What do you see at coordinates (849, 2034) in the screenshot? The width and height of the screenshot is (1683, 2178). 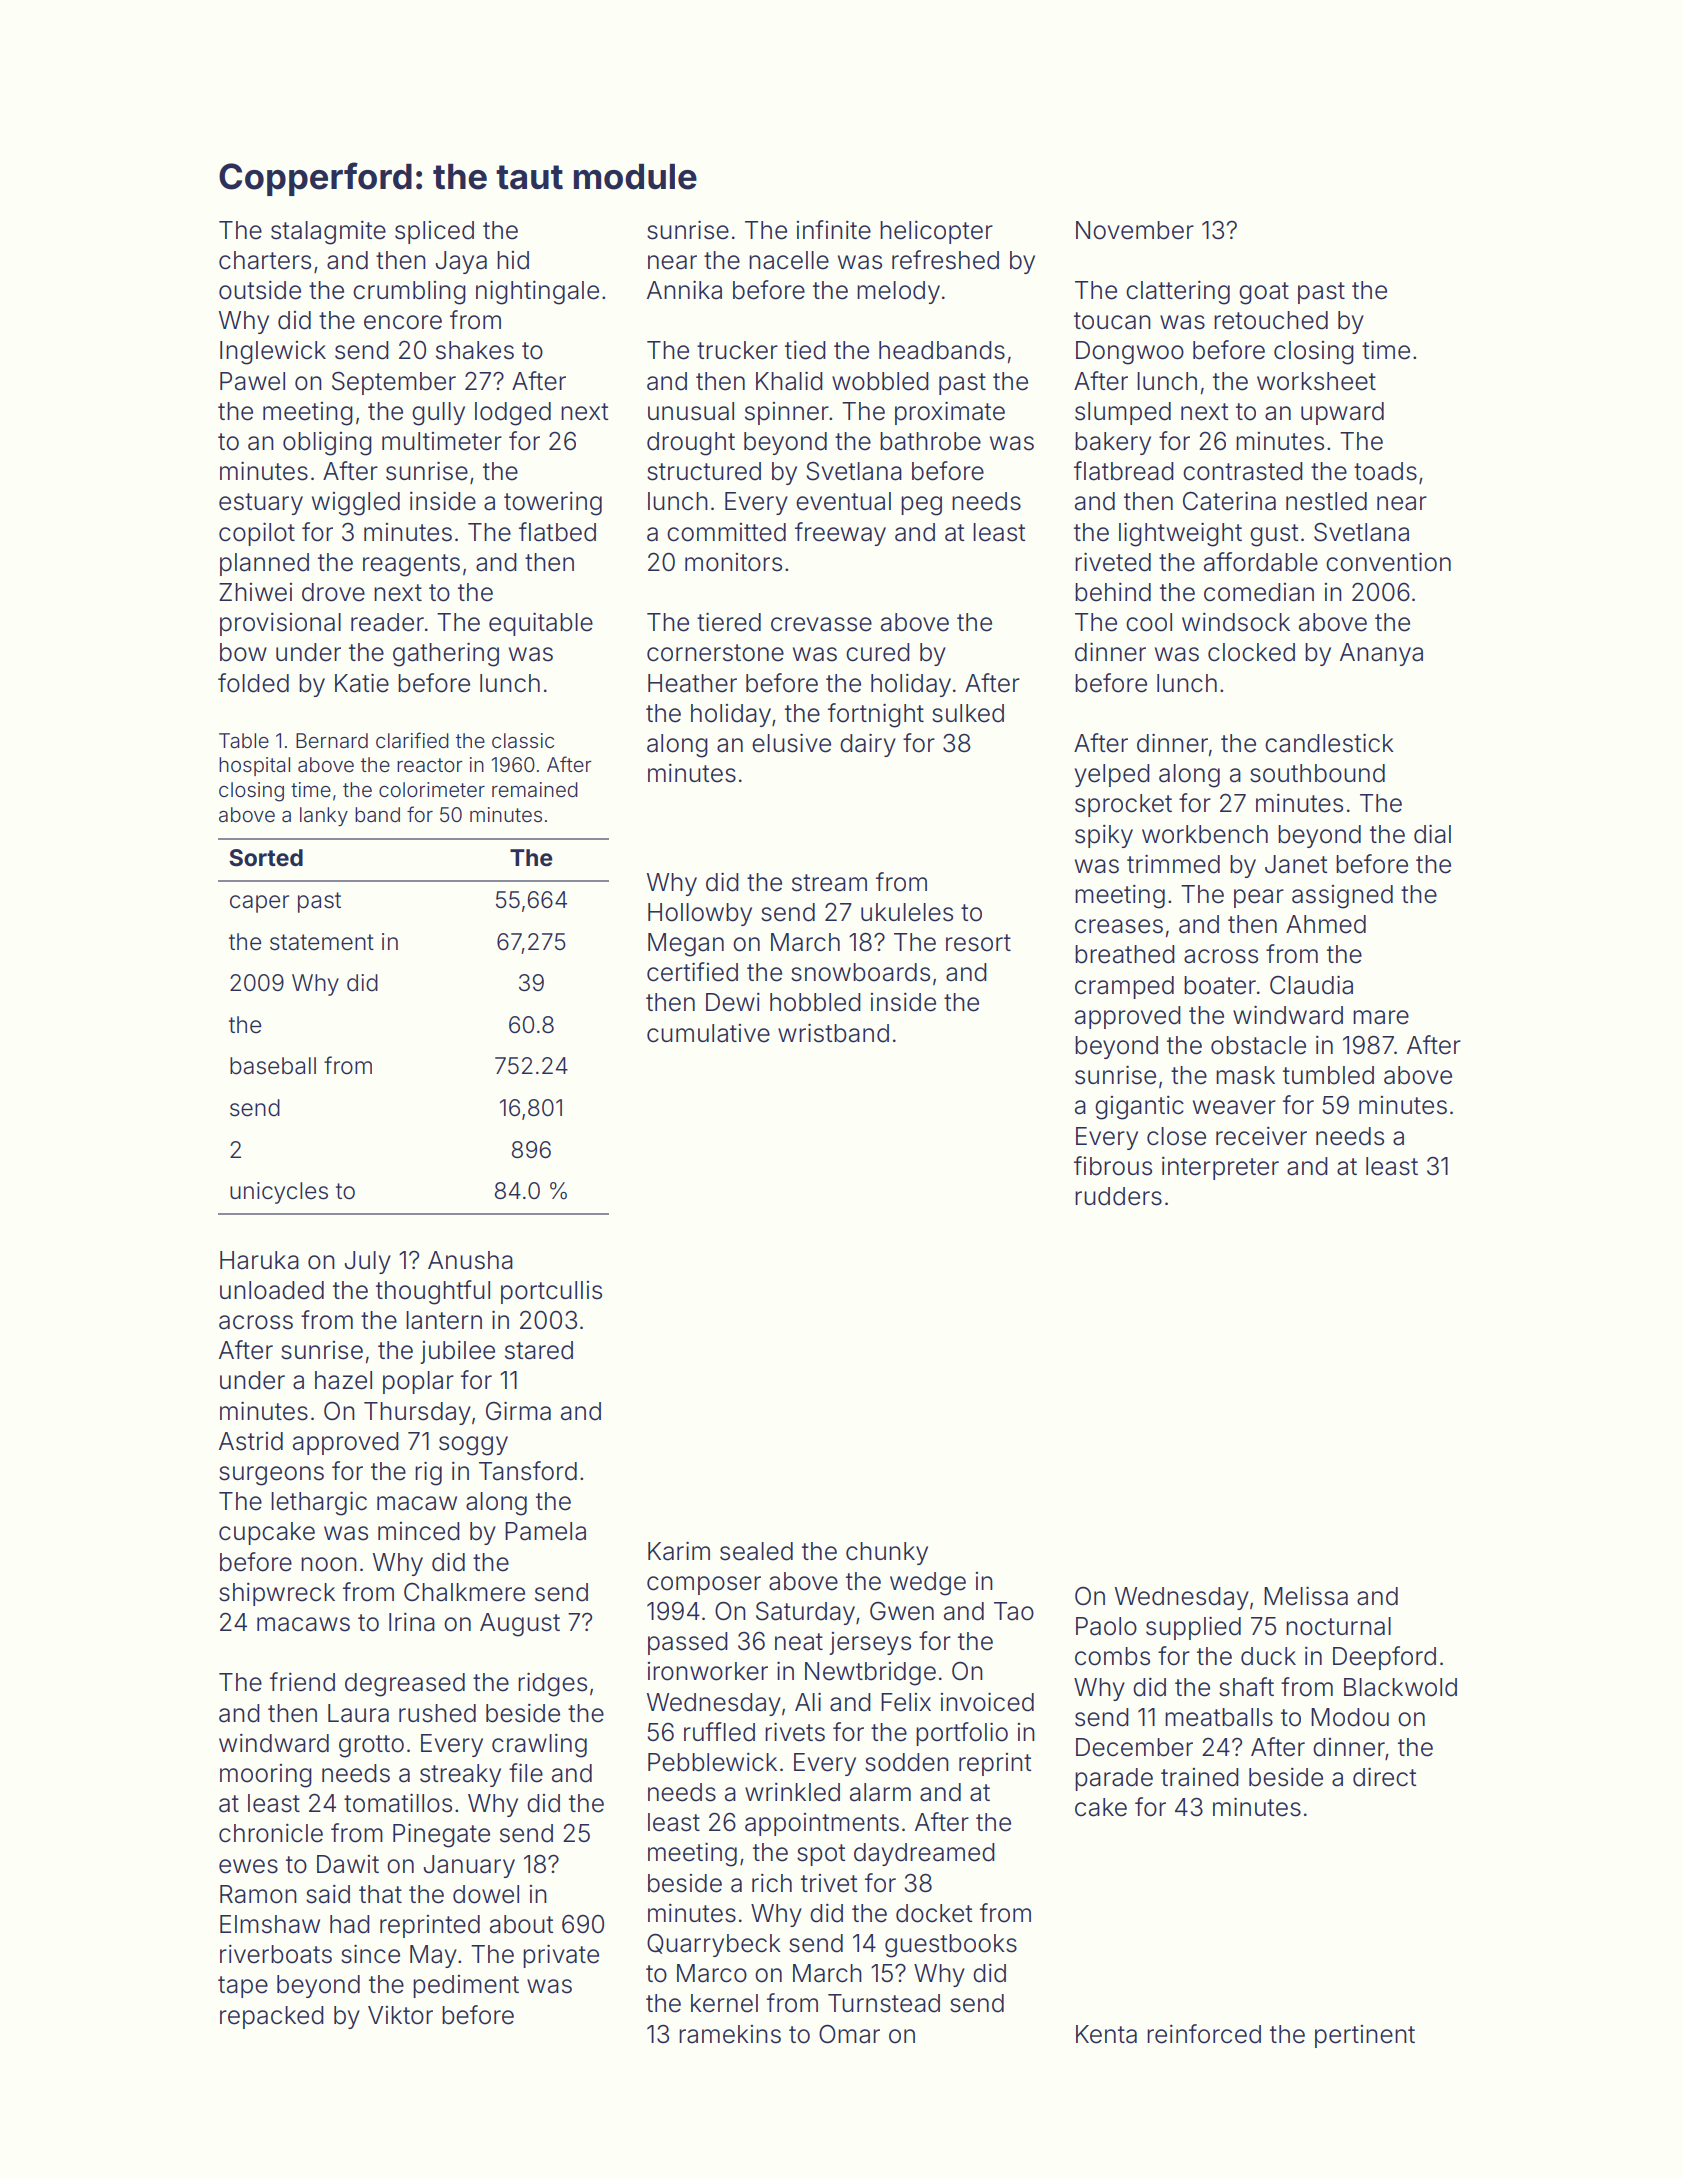 I see `Omar` at bounding box center [849, 2034].
